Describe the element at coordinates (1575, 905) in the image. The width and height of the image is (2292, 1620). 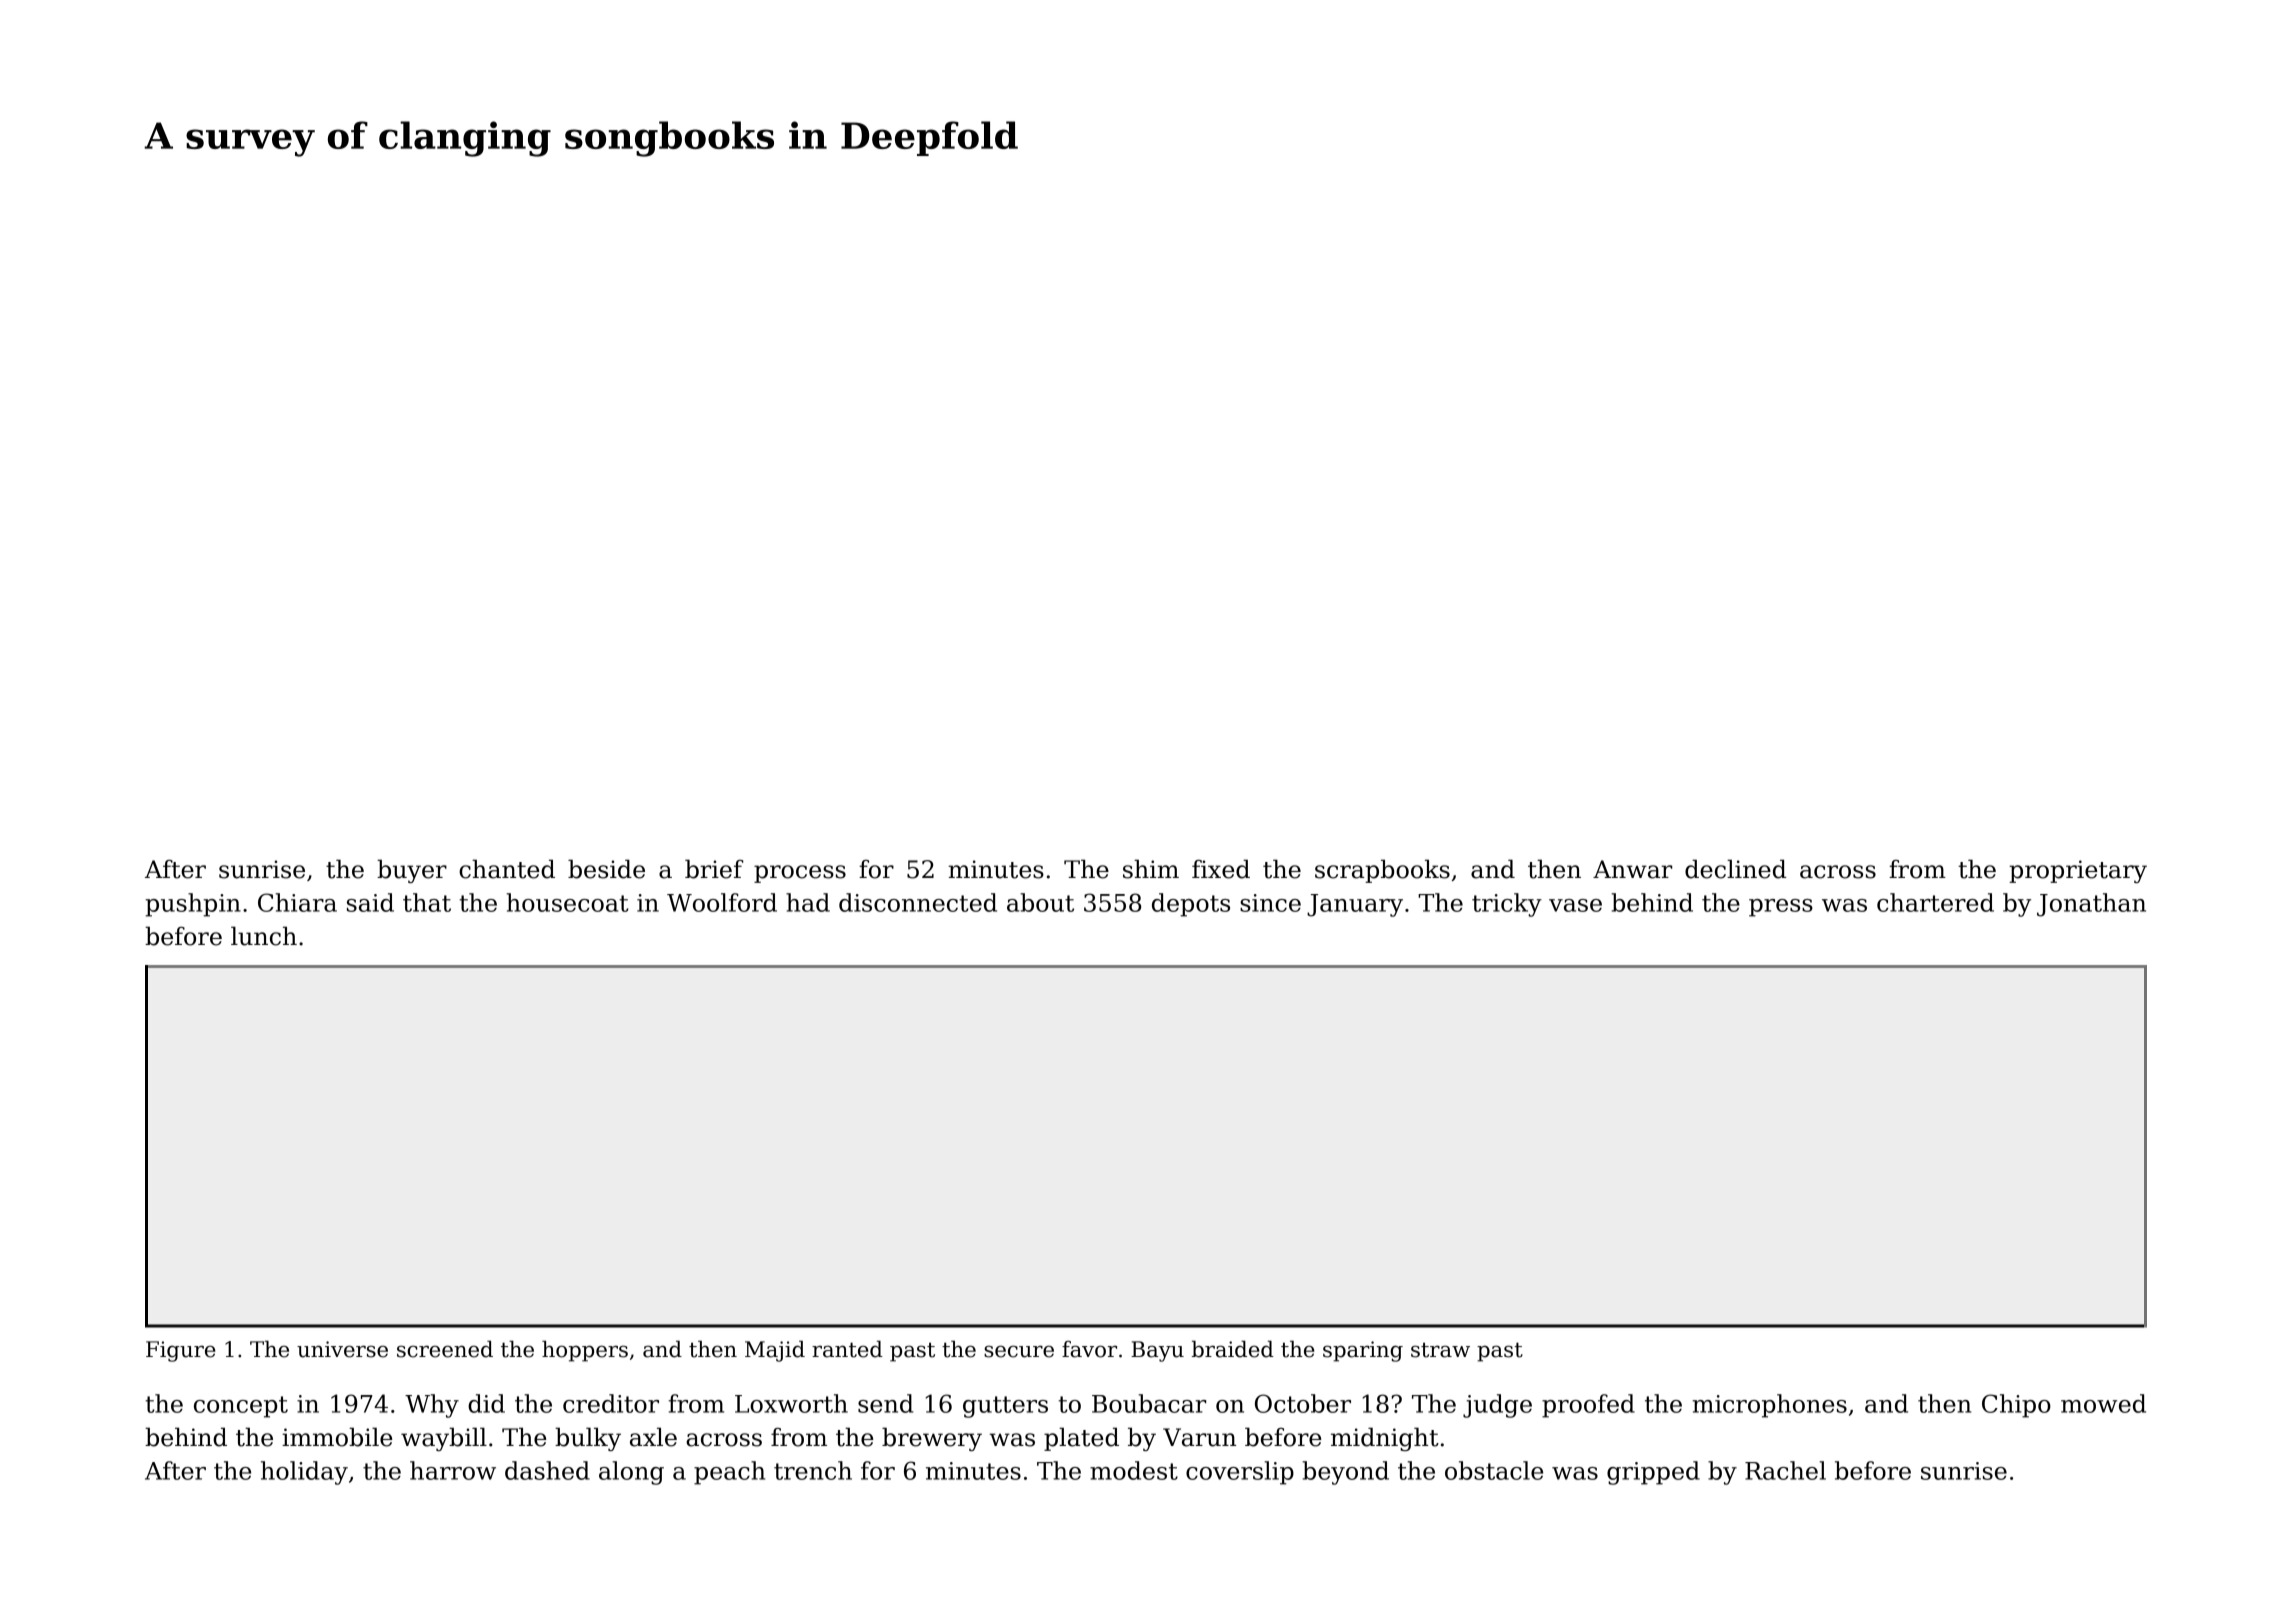
I see `vase` at that location.
